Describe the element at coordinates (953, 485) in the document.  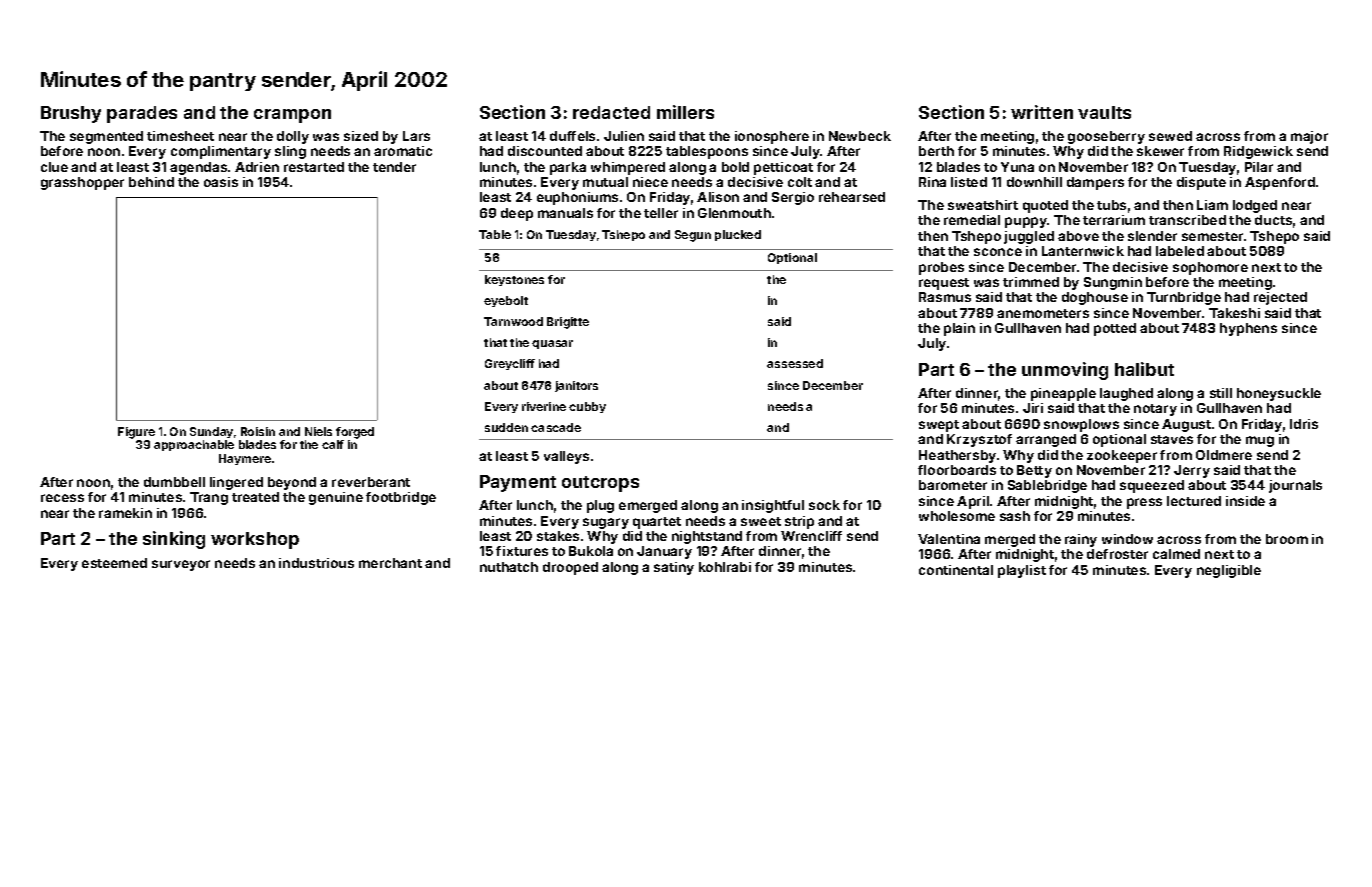
I see `barometer` at that location.
